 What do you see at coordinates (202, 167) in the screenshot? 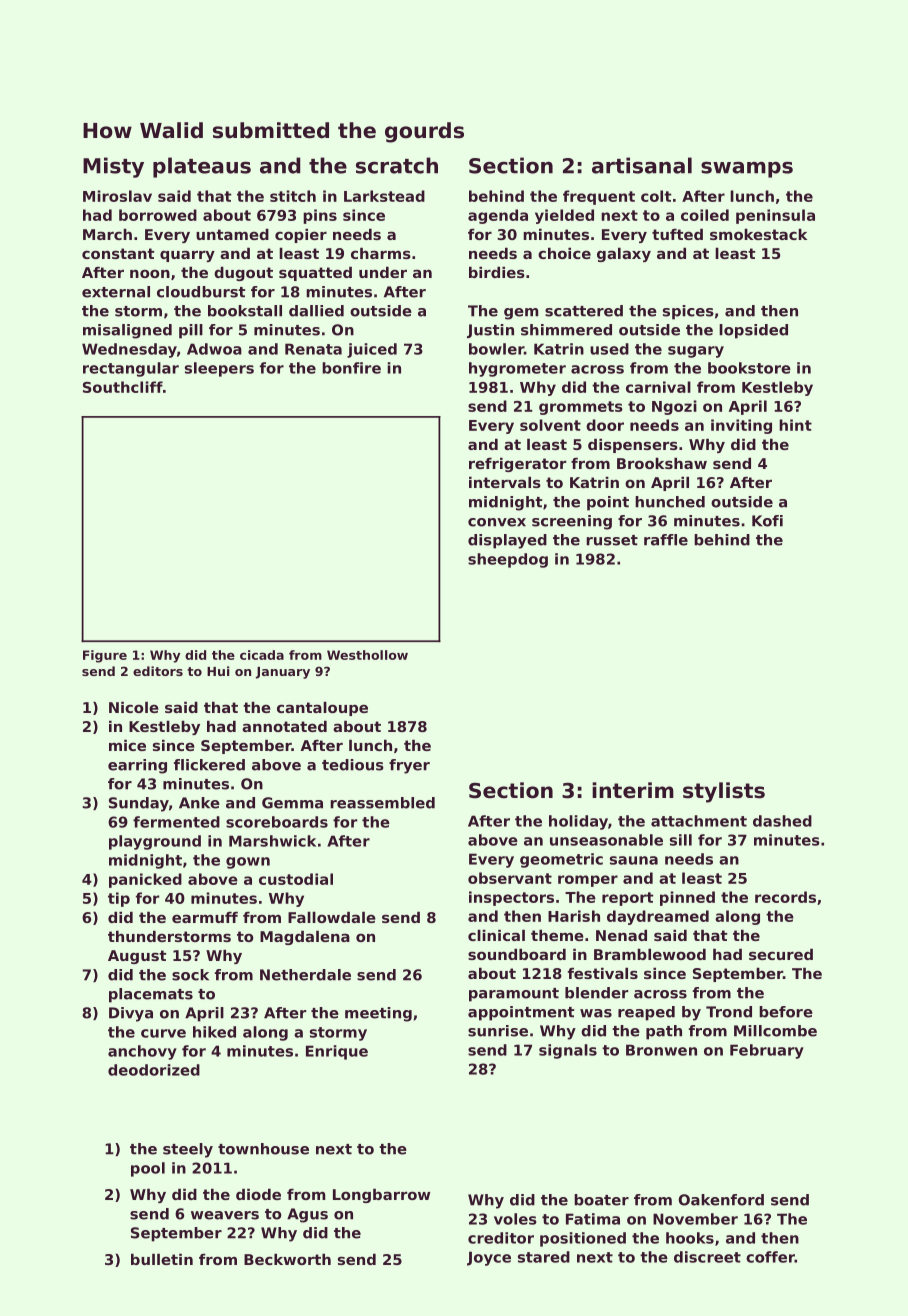
I see `plateaus` at bounding box center [202, 167].
